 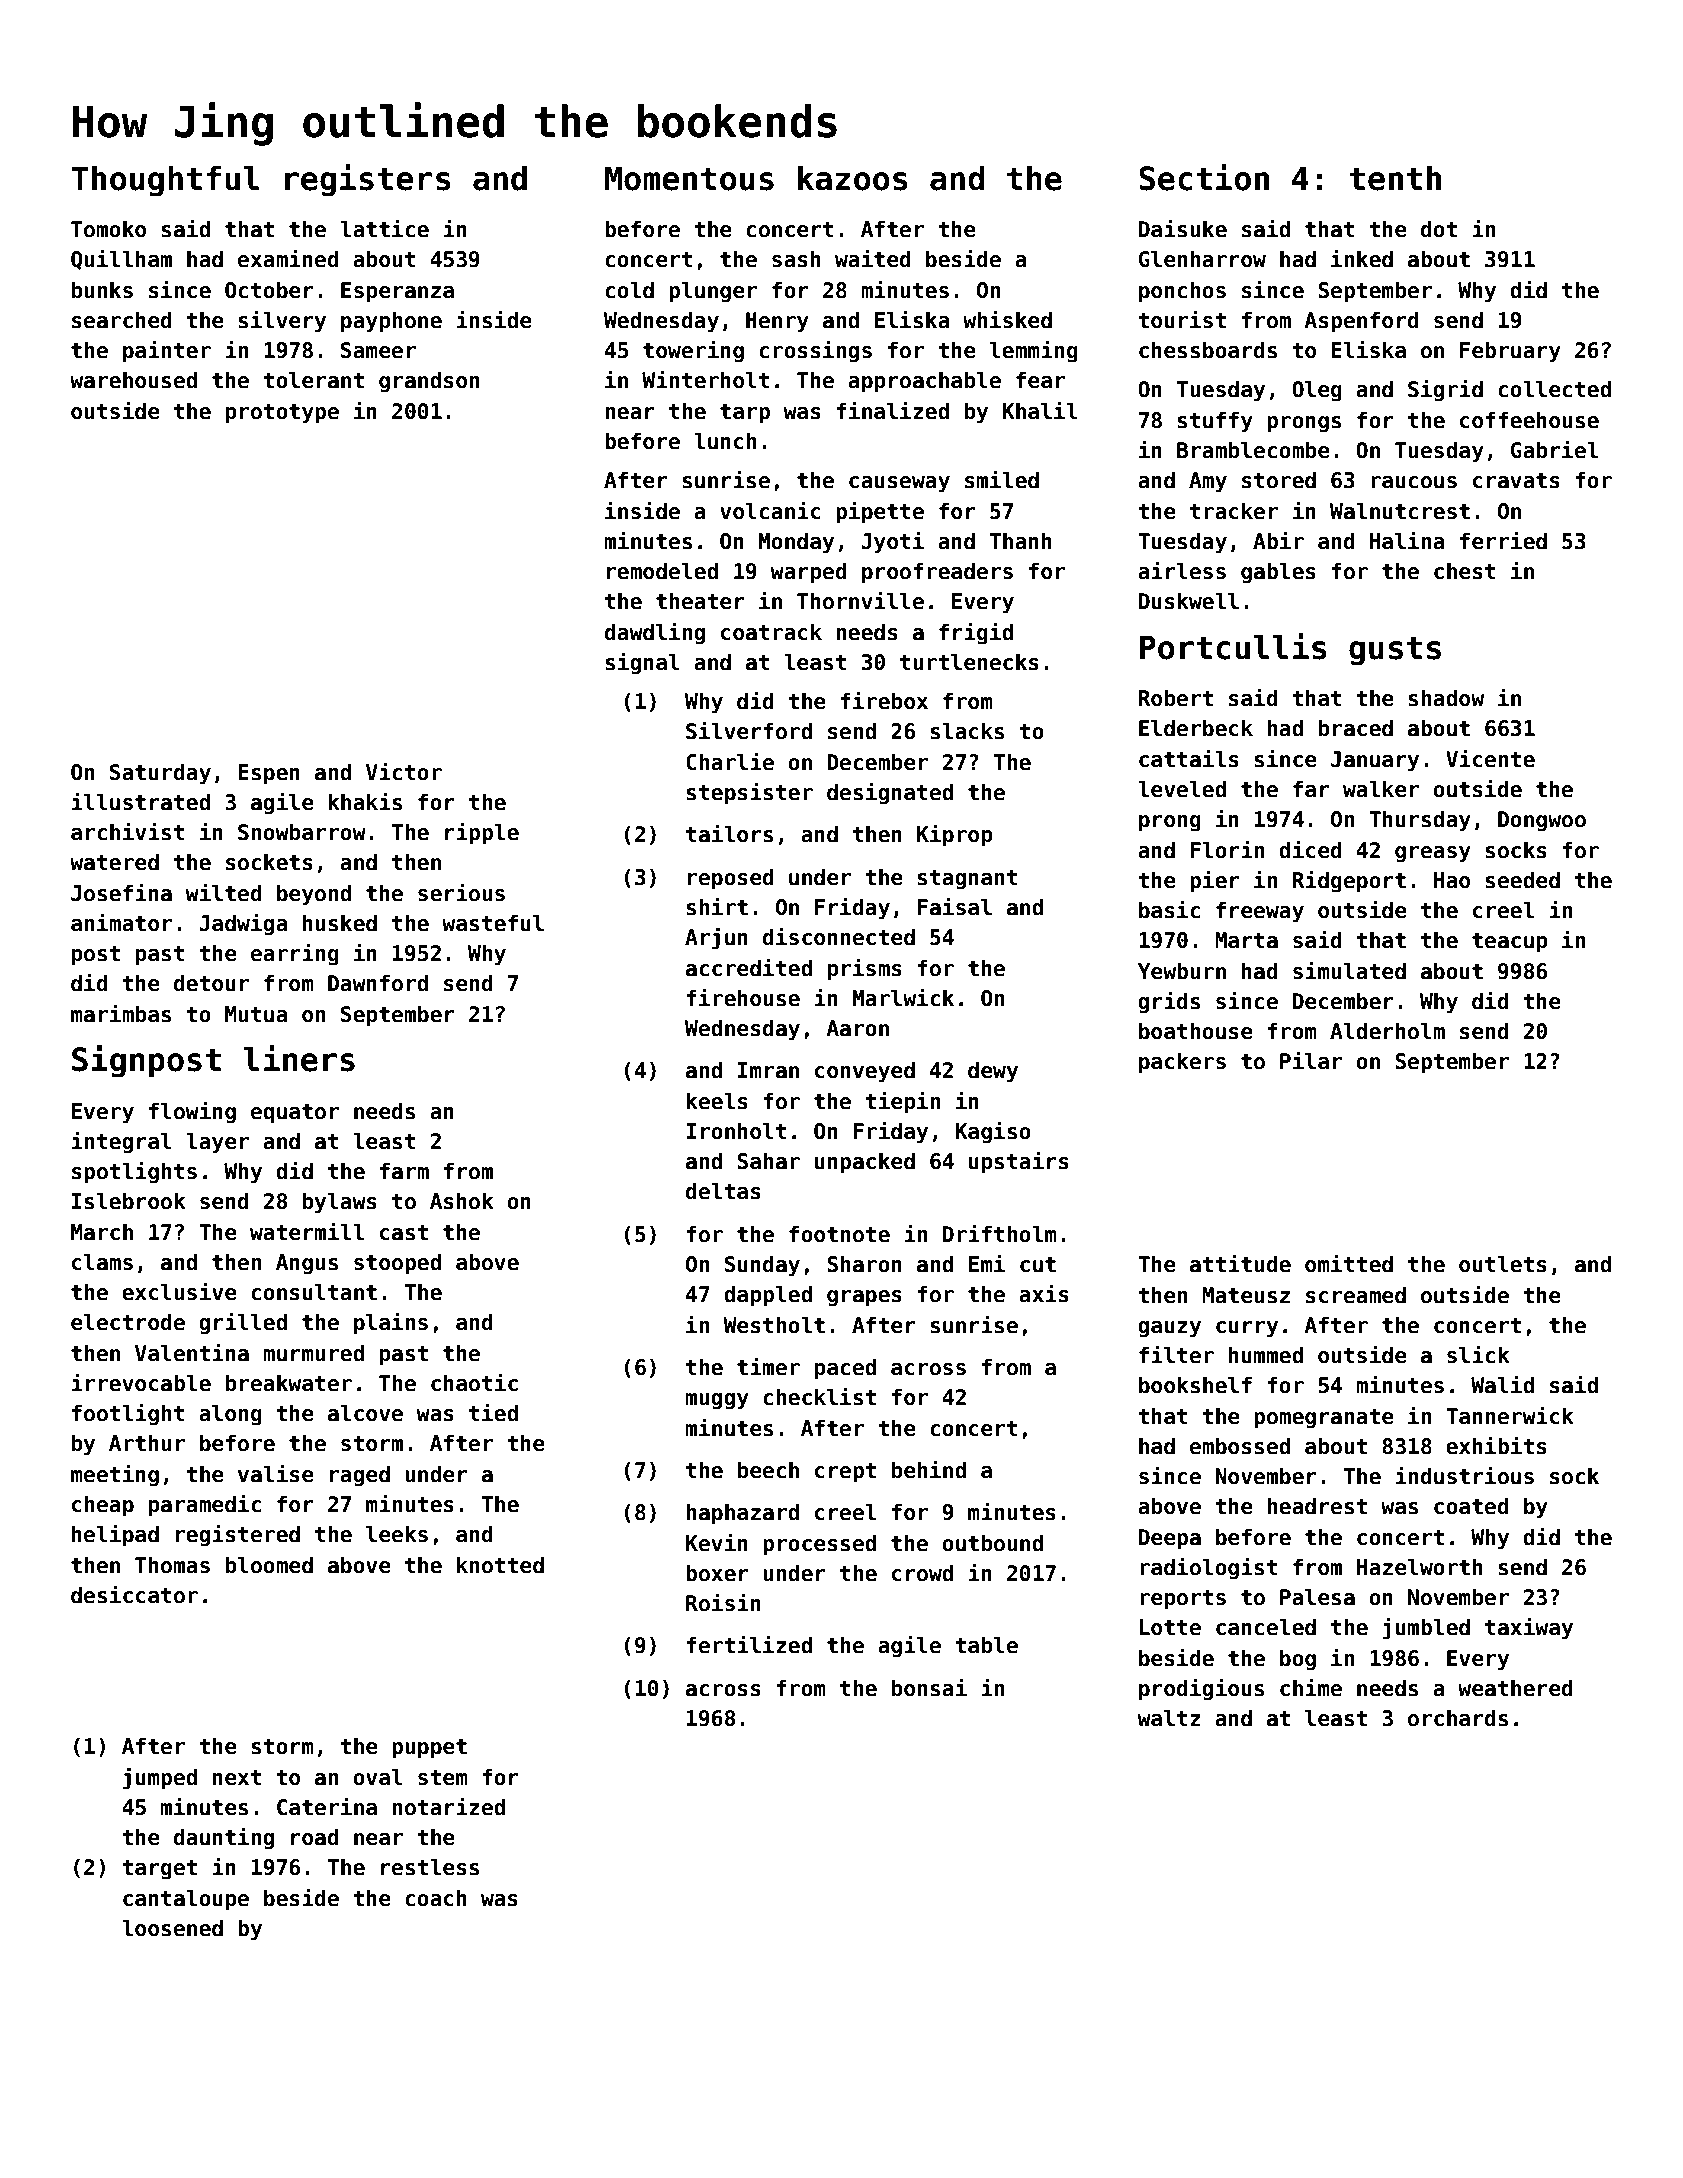 What do you see at coordinates (461, 892) in the image?
I see `serious` at bounding box center [461, 892].
